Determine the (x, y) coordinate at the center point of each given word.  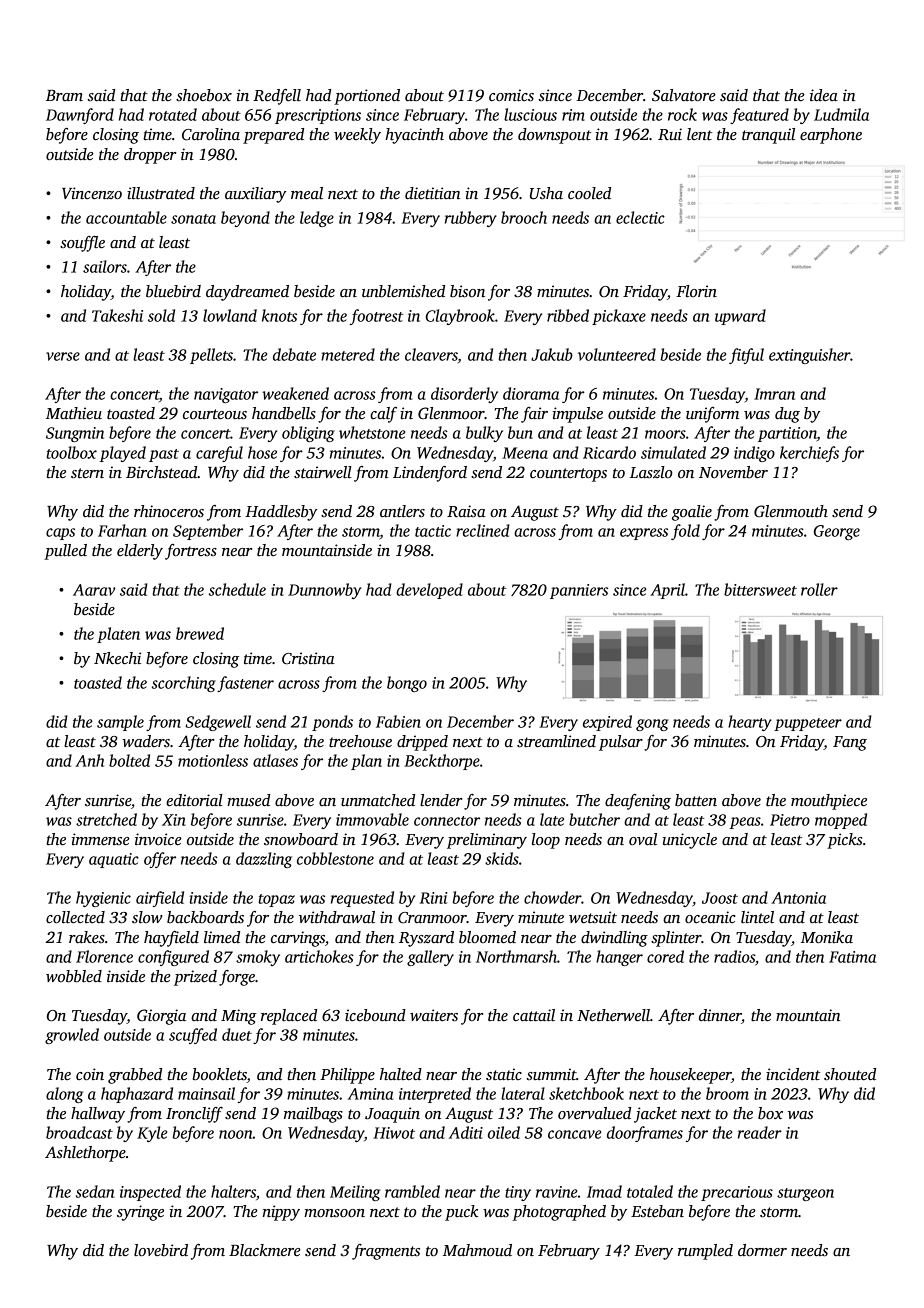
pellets (211, 356)
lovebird (161, 1250)
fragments (386, 1252)
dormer (762, 1250)
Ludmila (841, 114)
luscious (530, 114)
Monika (827, 937)
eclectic (640, 217)
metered (348, 354)
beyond (245, 219)
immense (101, 839)
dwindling (614, 939)
